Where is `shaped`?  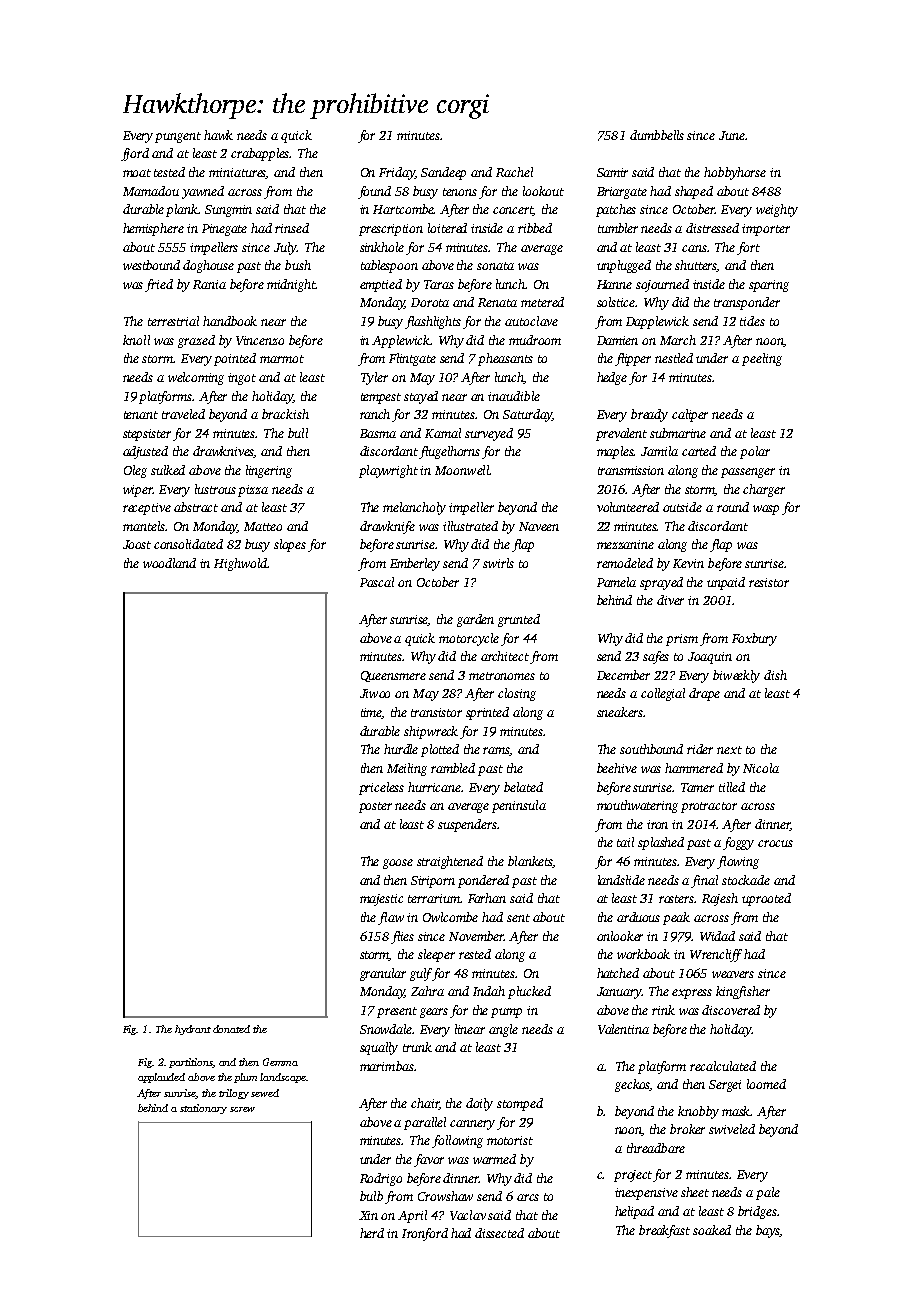 shaped is located at coordinates (694, 192).
